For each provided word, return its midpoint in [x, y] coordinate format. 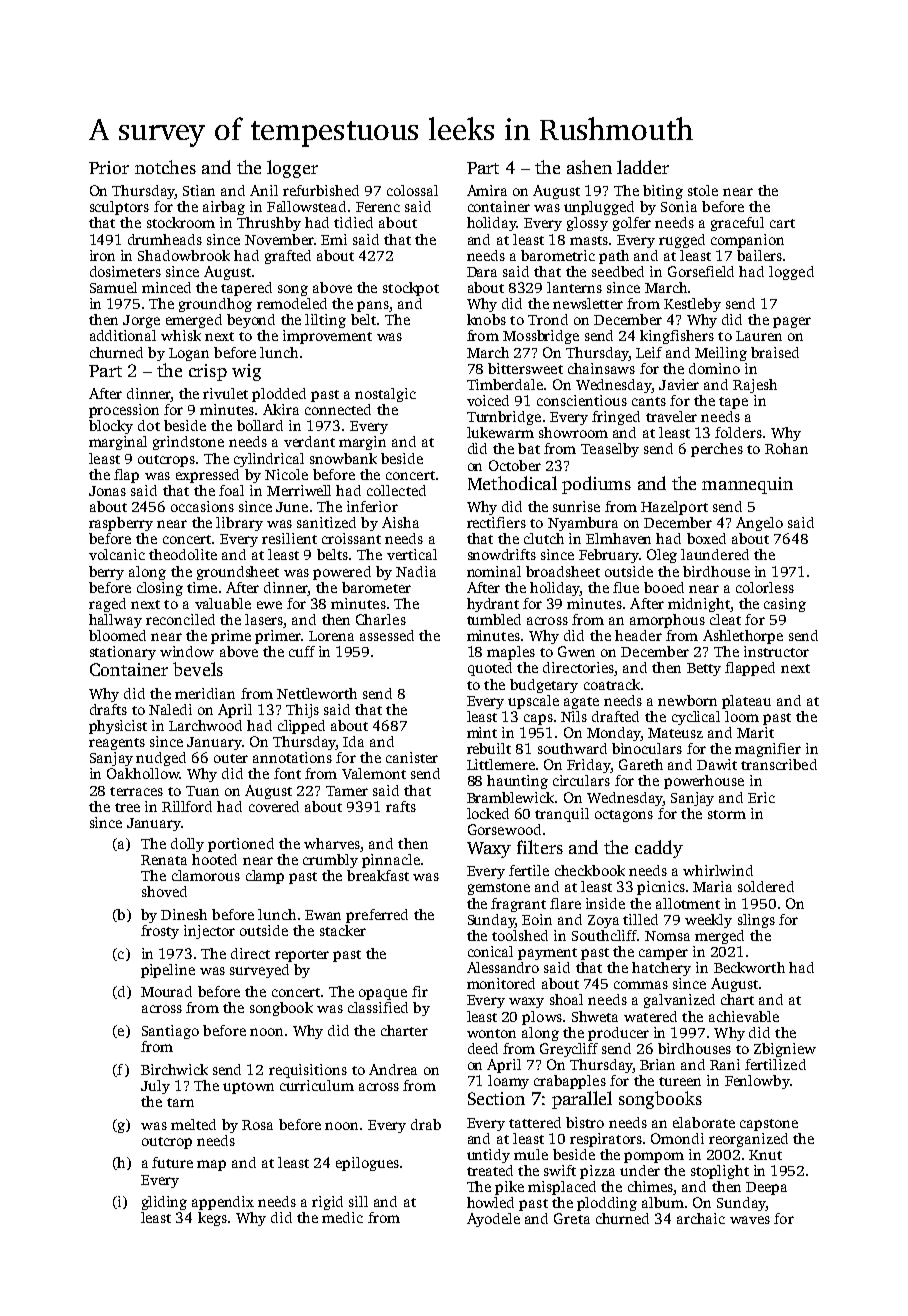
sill [358, 1201]
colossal [412, 190]
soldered [766, 886]
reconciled [180, 619]
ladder [643, 167]
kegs [212, 1219]
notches [165, 167]
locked [488, 813]
